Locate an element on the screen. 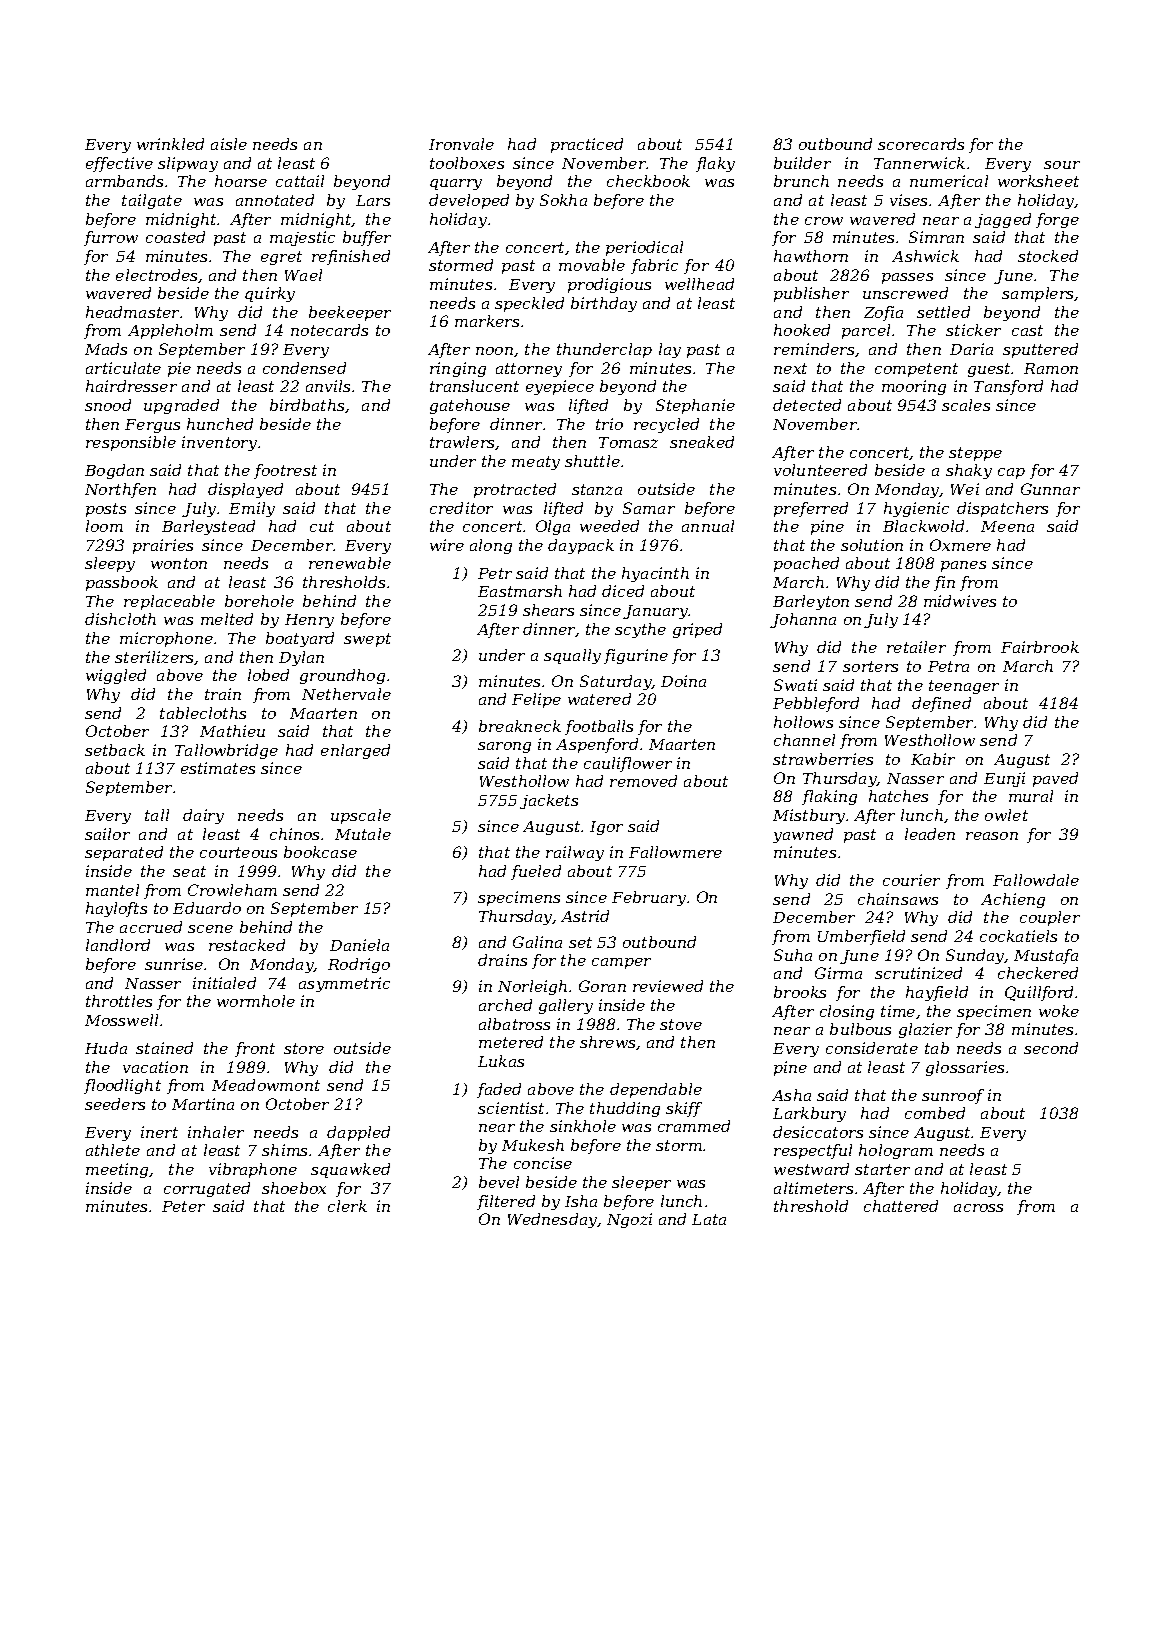  scorecards is located at coordinates (921, 144).
